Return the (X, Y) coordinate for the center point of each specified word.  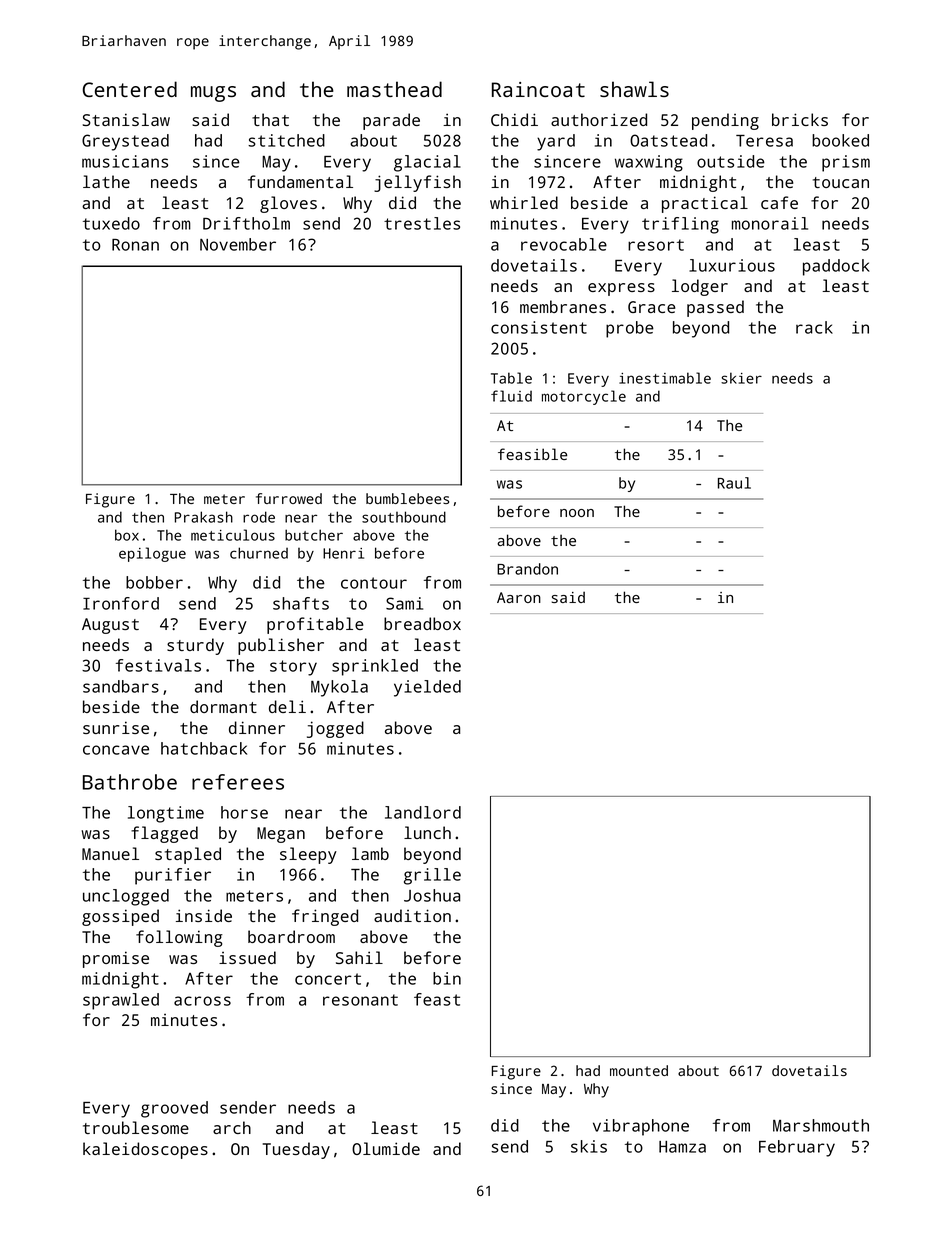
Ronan (135, 245)
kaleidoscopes (145, 1150)
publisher (281, 646)
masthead (394, 89)
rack (814, 327)
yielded (427, 688)
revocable (564, 244)
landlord (423, 812)
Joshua (432, 895)
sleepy (308, 855)
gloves (288, 204)
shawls (634, 89)
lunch (427, 832)
